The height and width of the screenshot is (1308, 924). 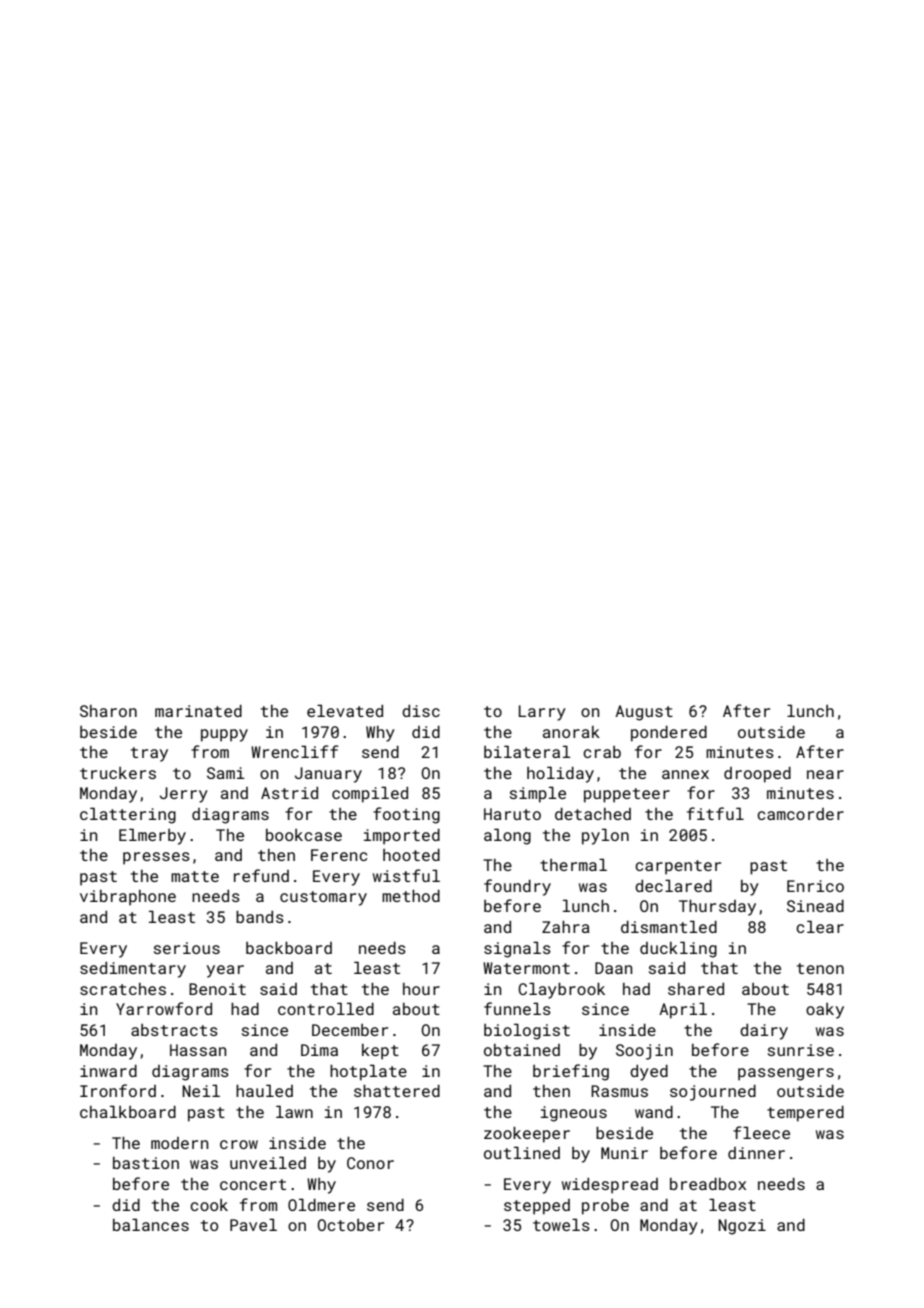 I want to click on presses, so click(x=156, y=858).
